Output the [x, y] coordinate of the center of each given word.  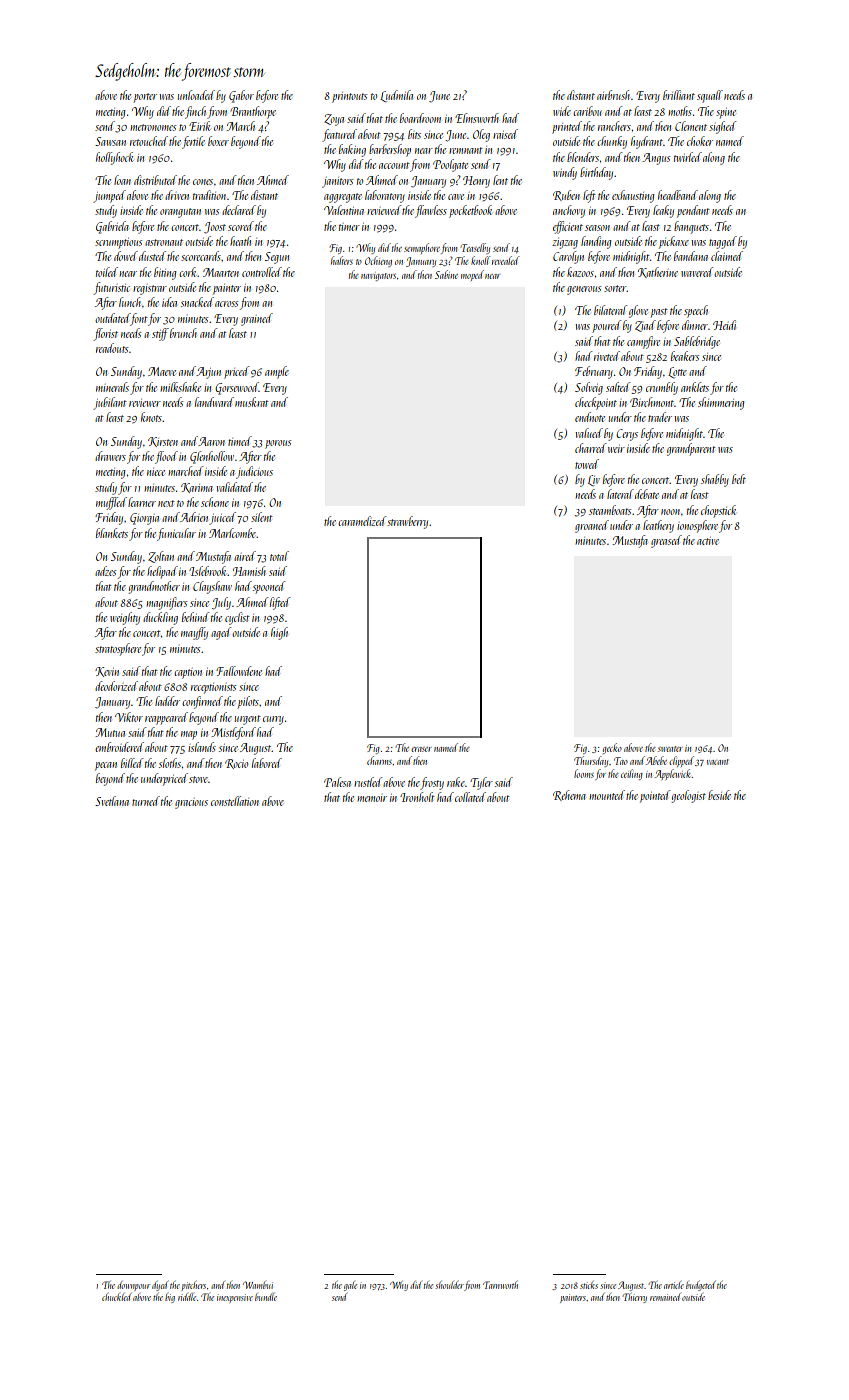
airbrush [613, 95]
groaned [592, 526]
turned [146, 801]
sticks [589, 1285]
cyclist [237, 618]
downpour [133, 1286]
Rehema [569, 795]
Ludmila [396, 96]
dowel [126, 256]
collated [470, 797]
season [597, 228]
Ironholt [417, 797]
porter [145, 98]
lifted [280, 603]
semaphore [422, 248]
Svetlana [112, 801]
